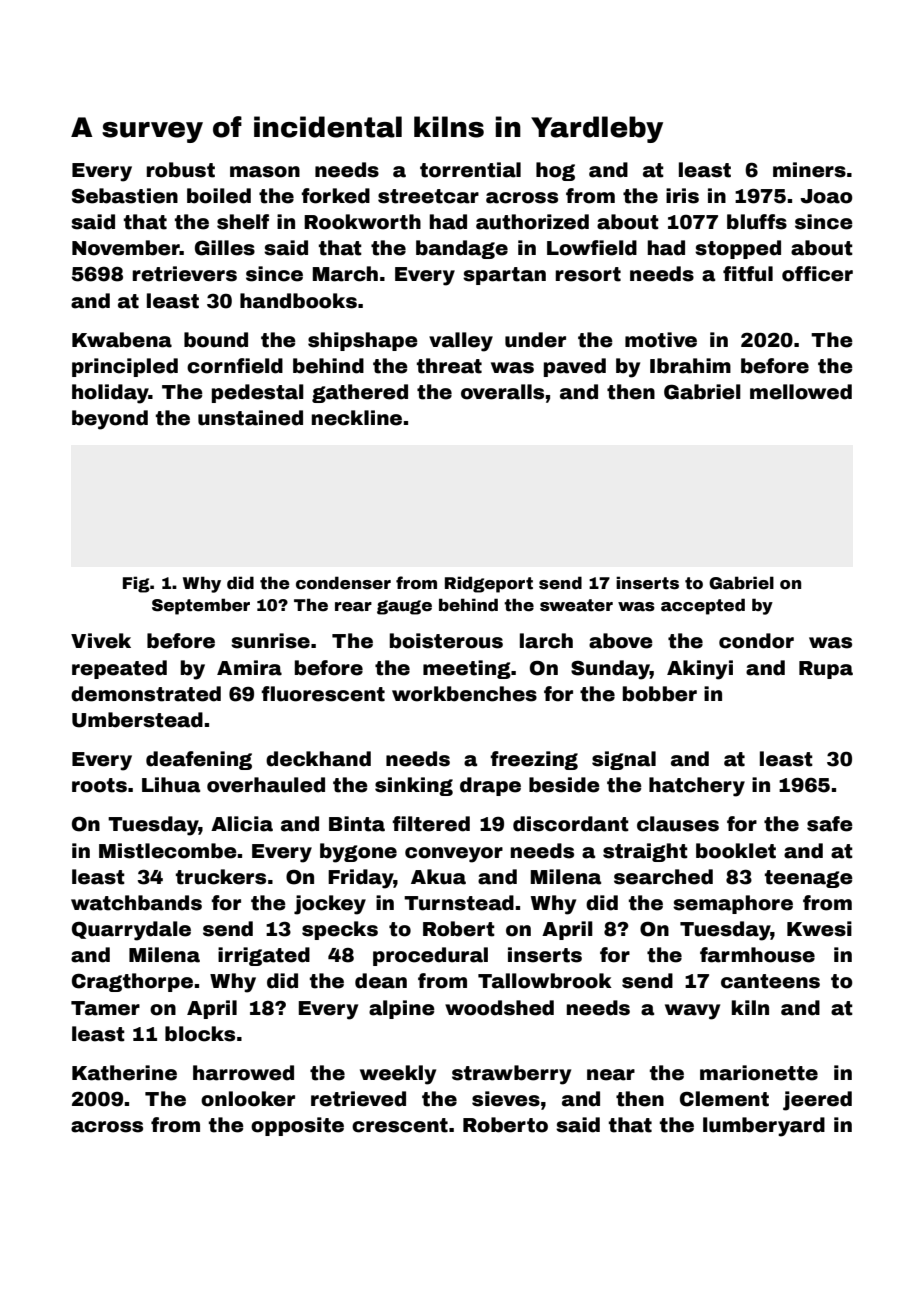 The width and height of the document is (924, 1311). I want to click on stopped, so click(738, 249).
